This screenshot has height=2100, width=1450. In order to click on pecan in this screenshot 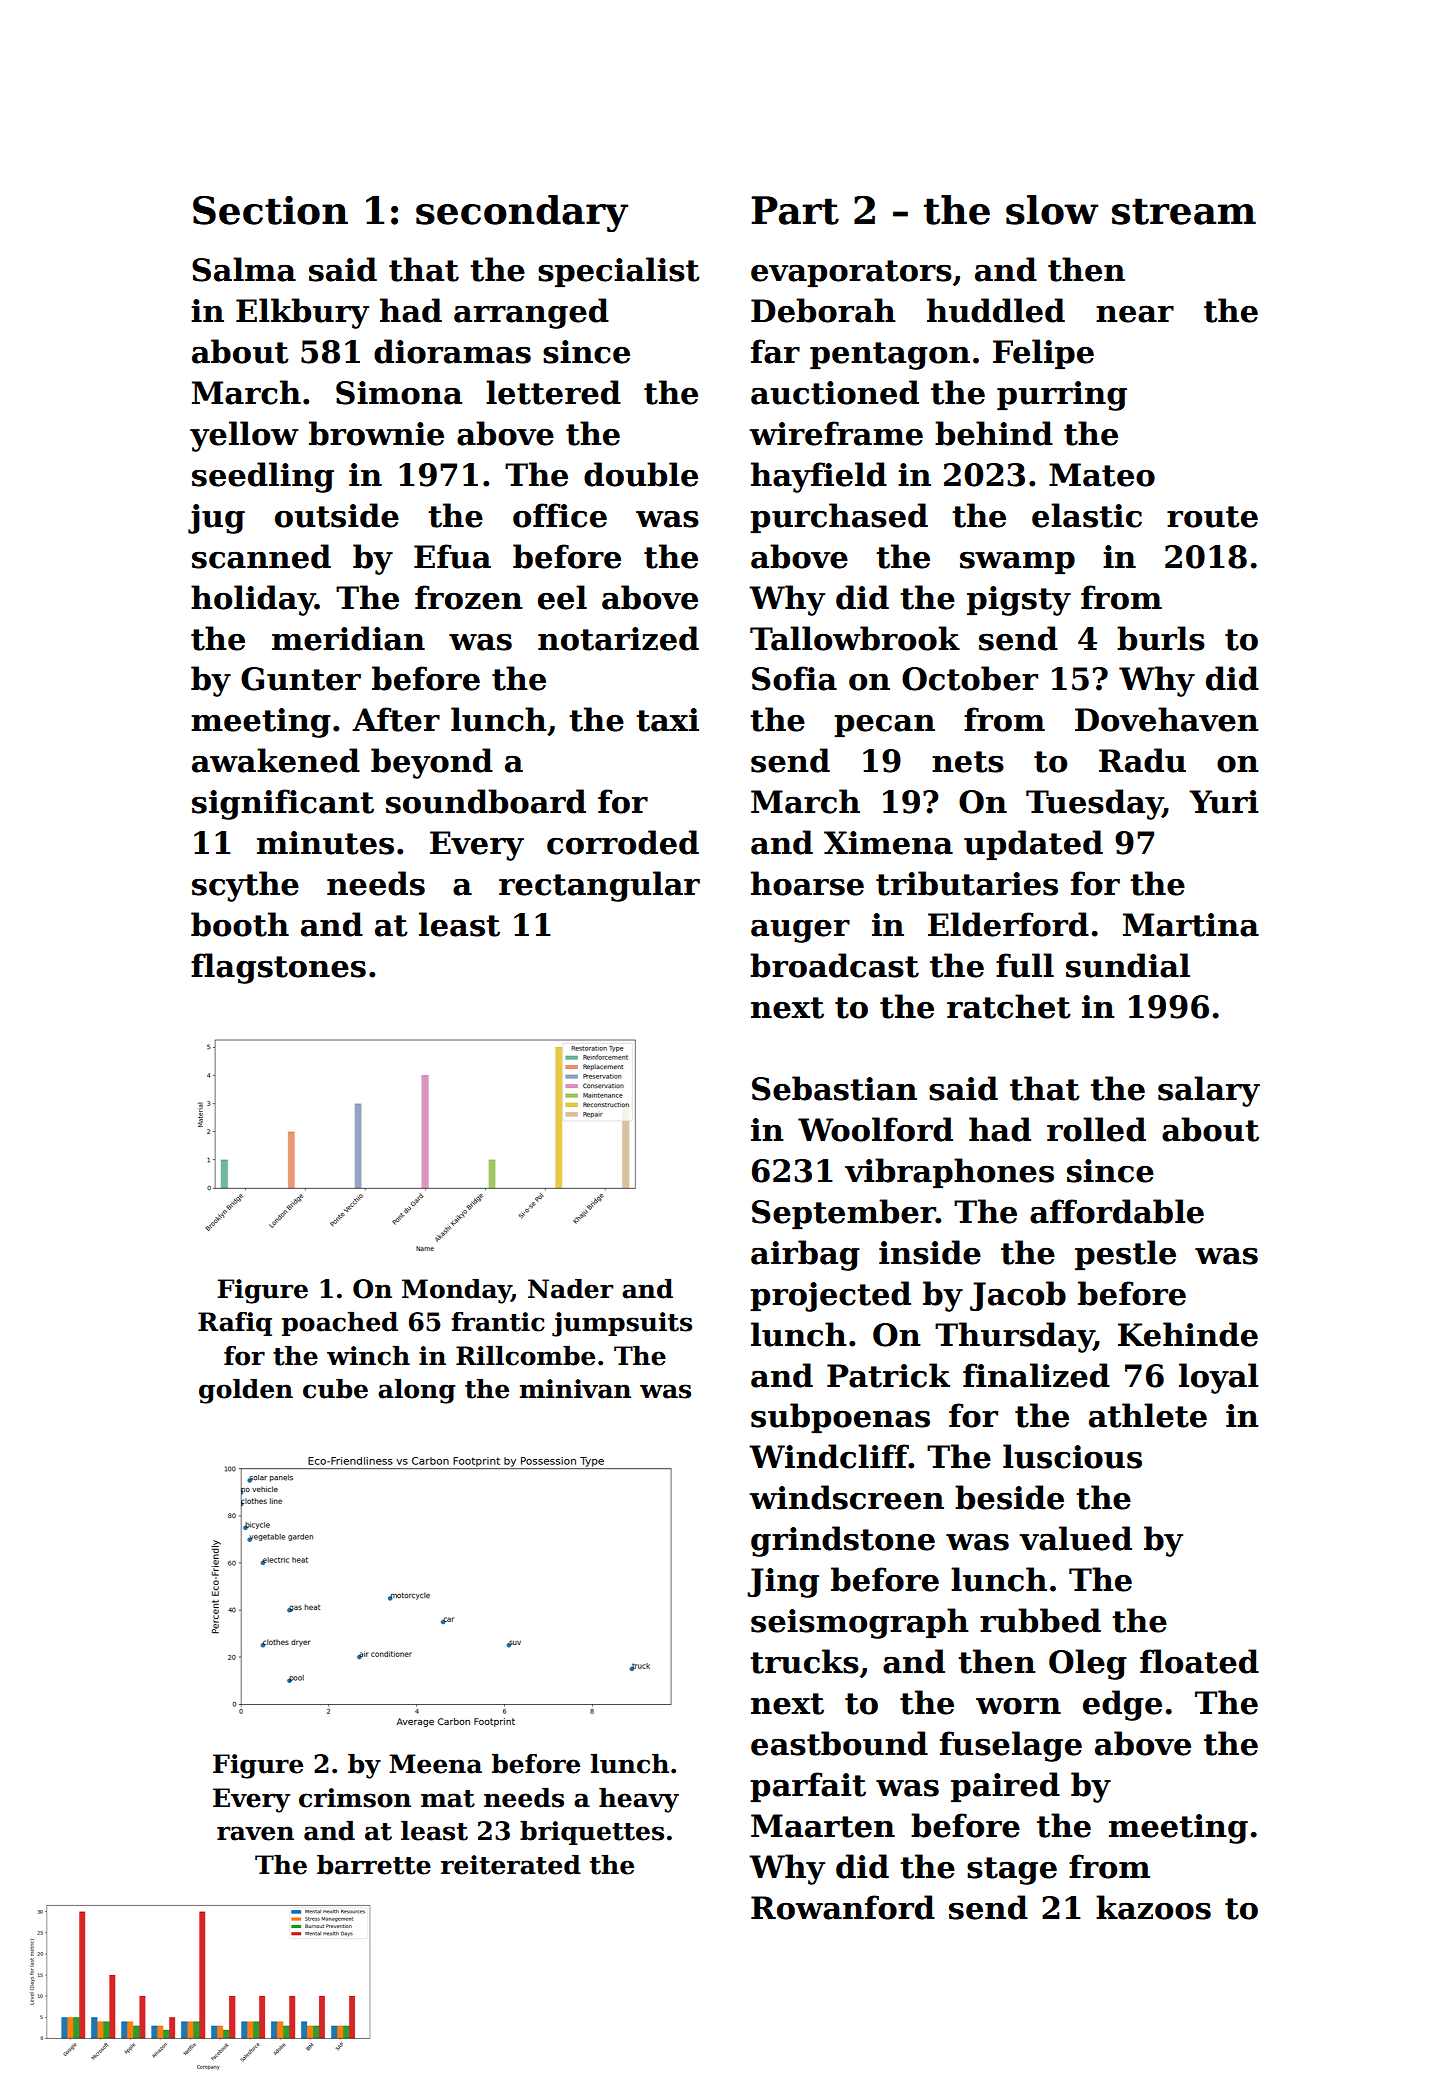, I will do `click(884, 726)`.
